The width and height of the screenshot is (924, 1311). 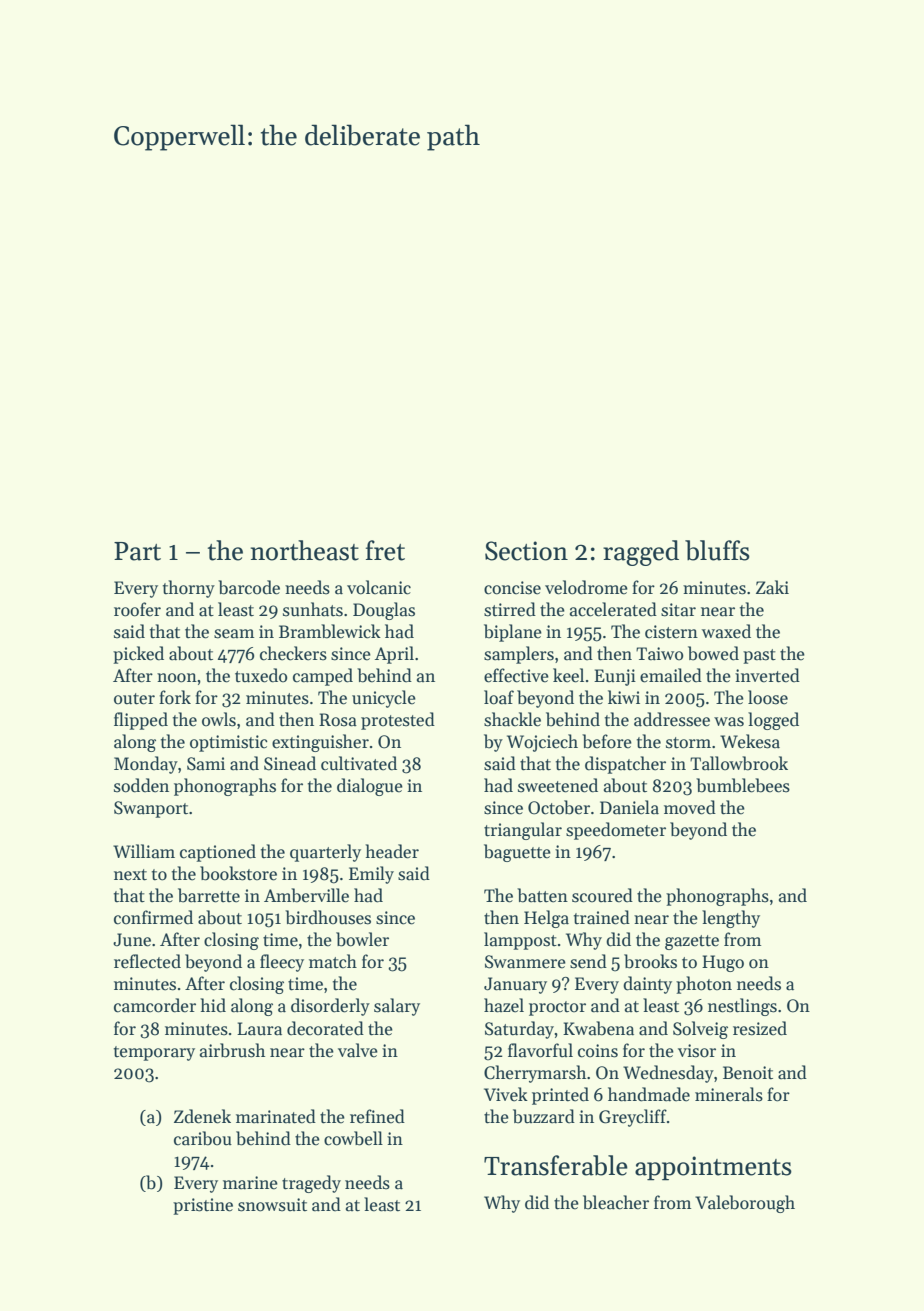 I want to click on salary, so click(x=397, y=1007).
